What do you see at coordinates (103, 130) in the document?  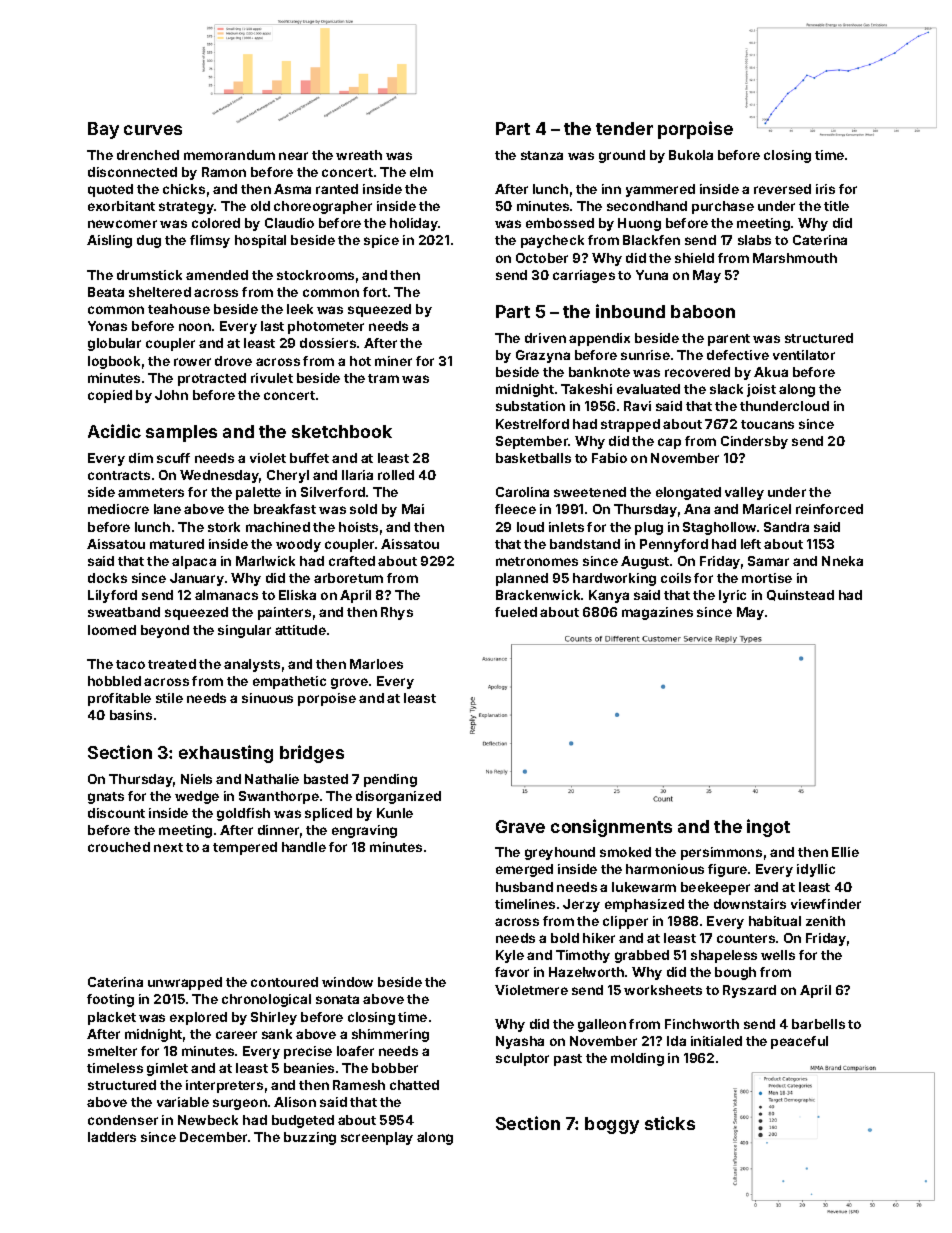 I see `Bay` at bounding box center [103, 130].
